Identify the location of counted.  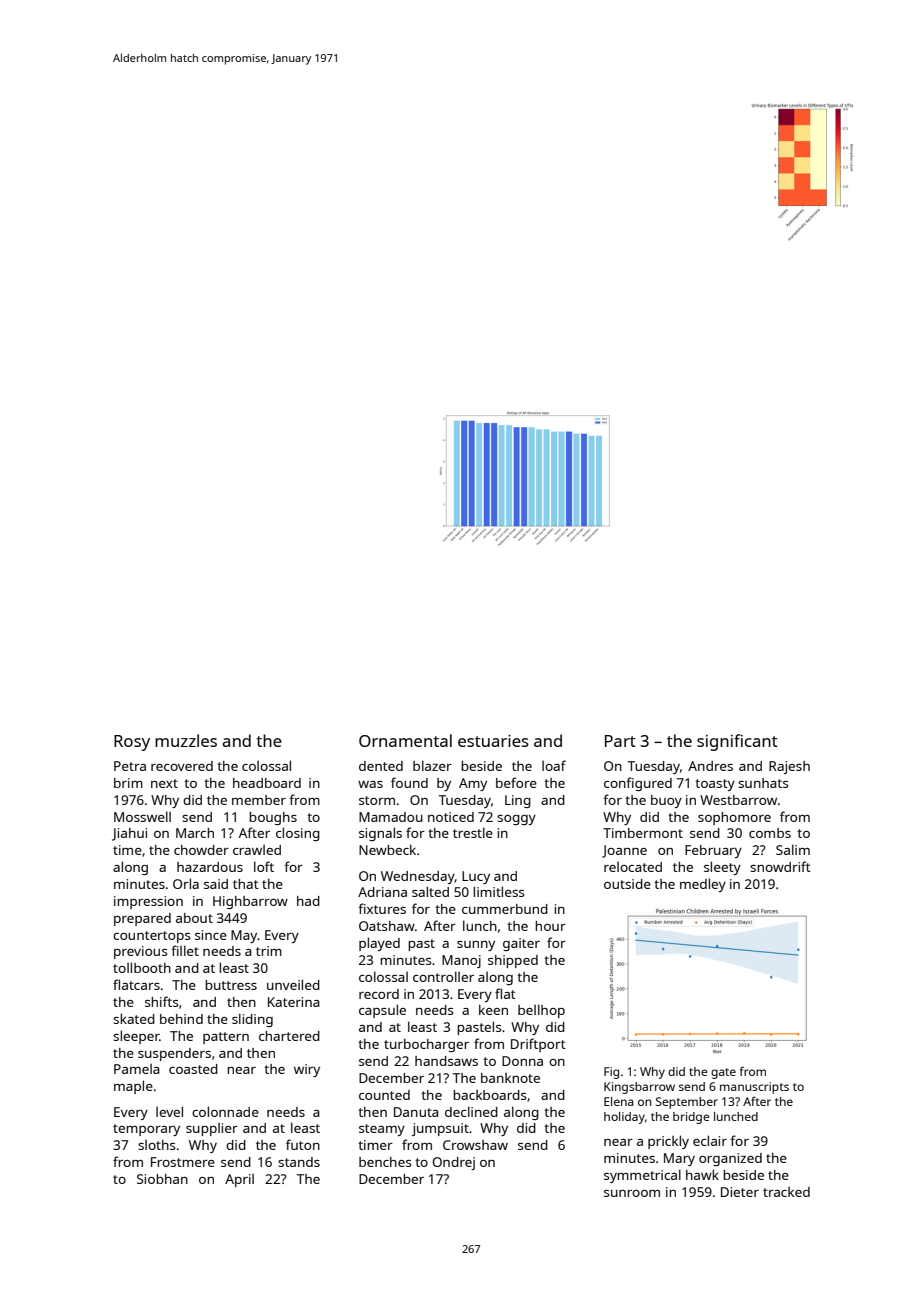
(384, 1095).
